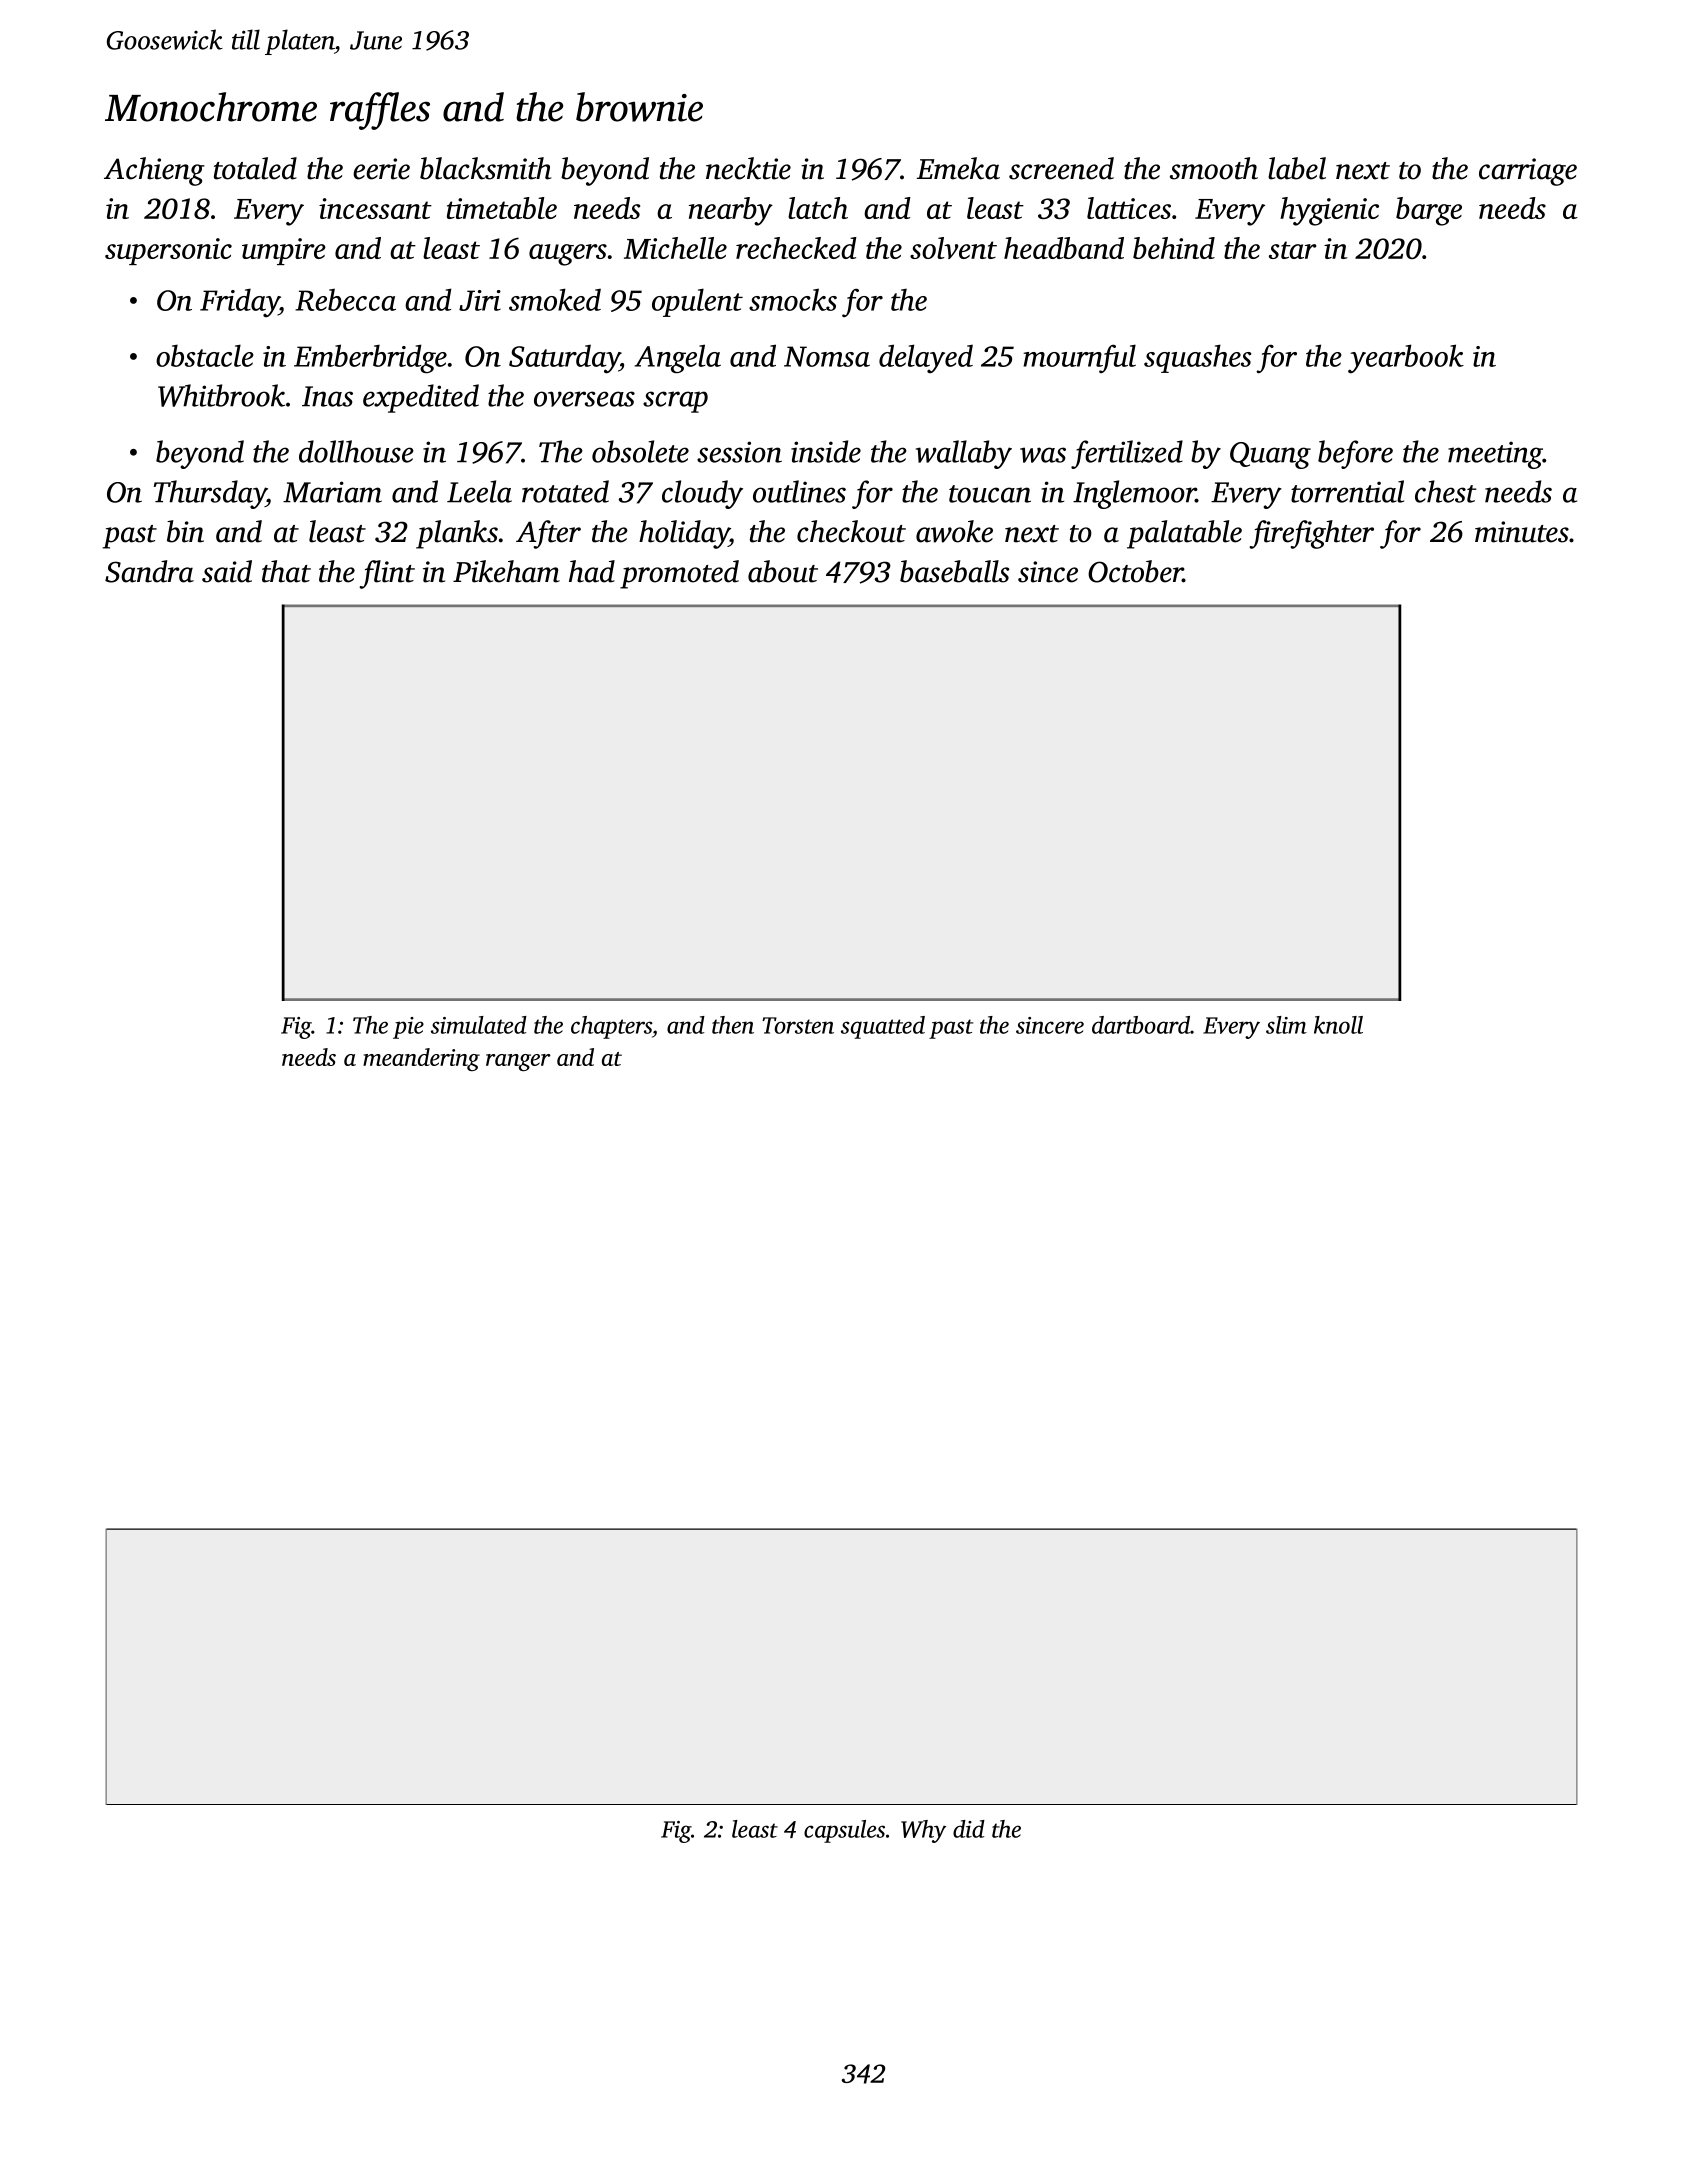  What do you see at coordinates (883, 1027) in the screenshot?
I see `squatted` at bounding box center [883, 1027].
